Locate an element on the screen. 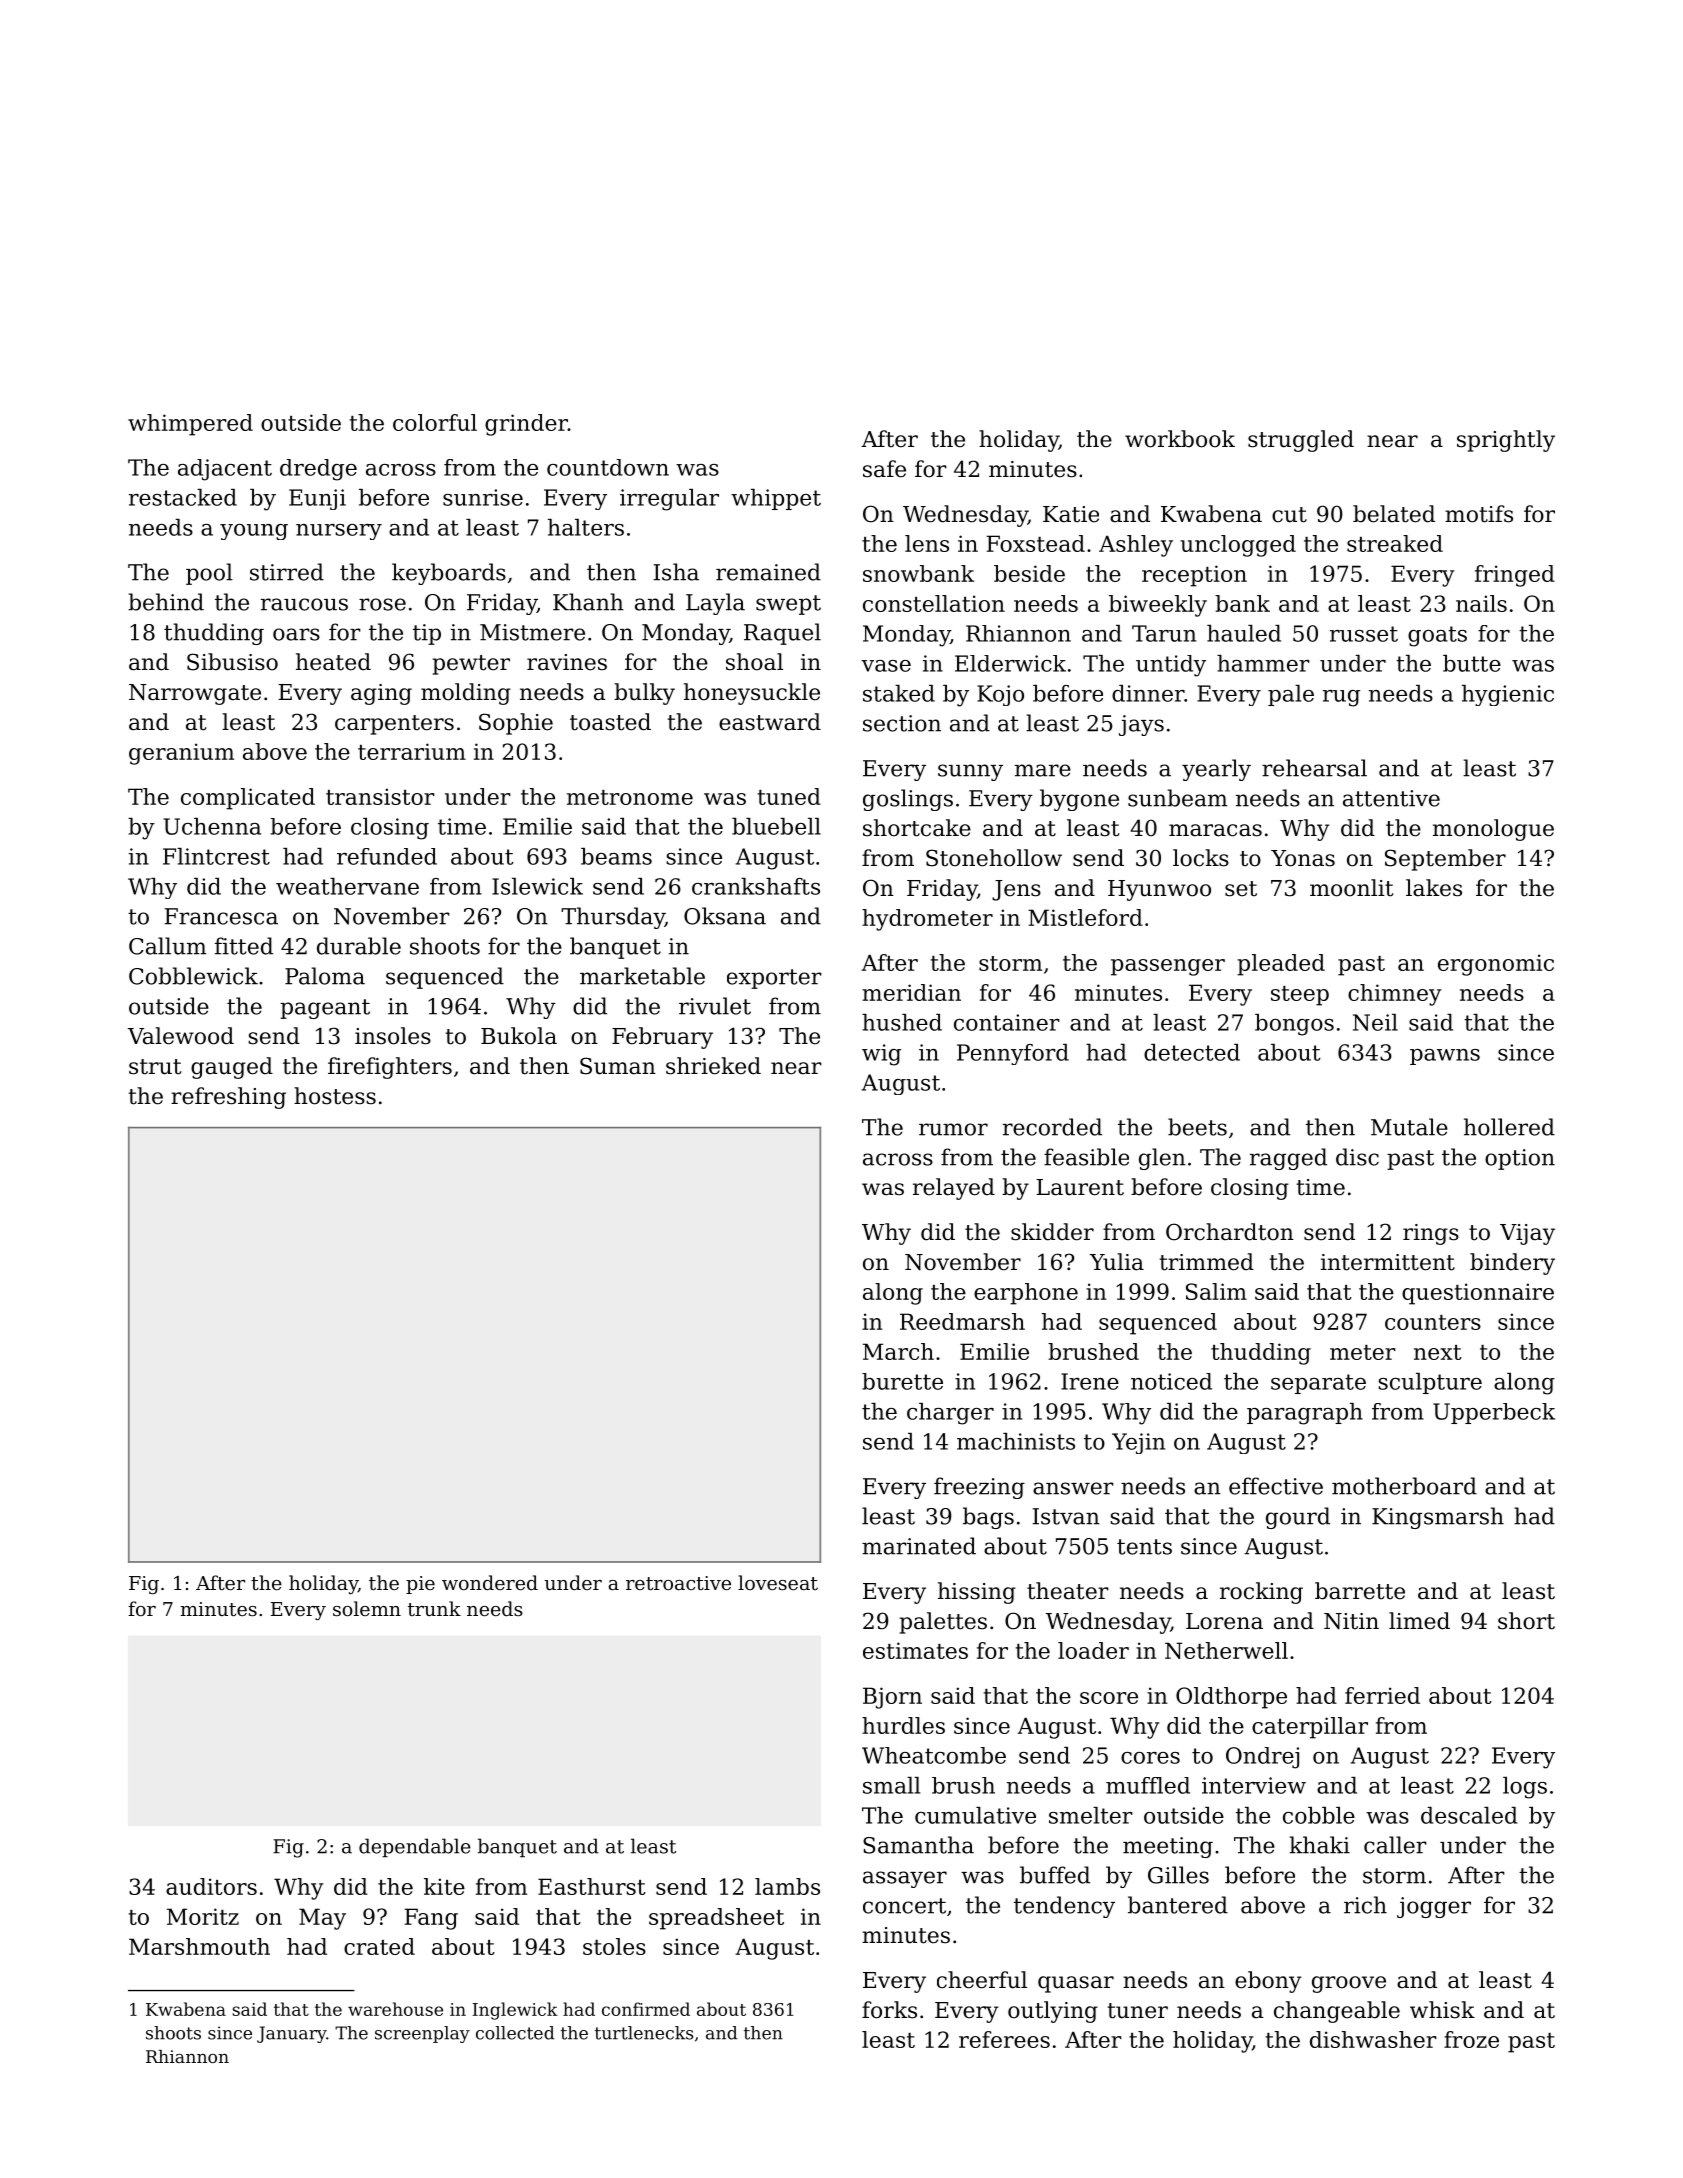 The image size is (1683, 2178). loveseat is located at coordinates (778, 1582).
